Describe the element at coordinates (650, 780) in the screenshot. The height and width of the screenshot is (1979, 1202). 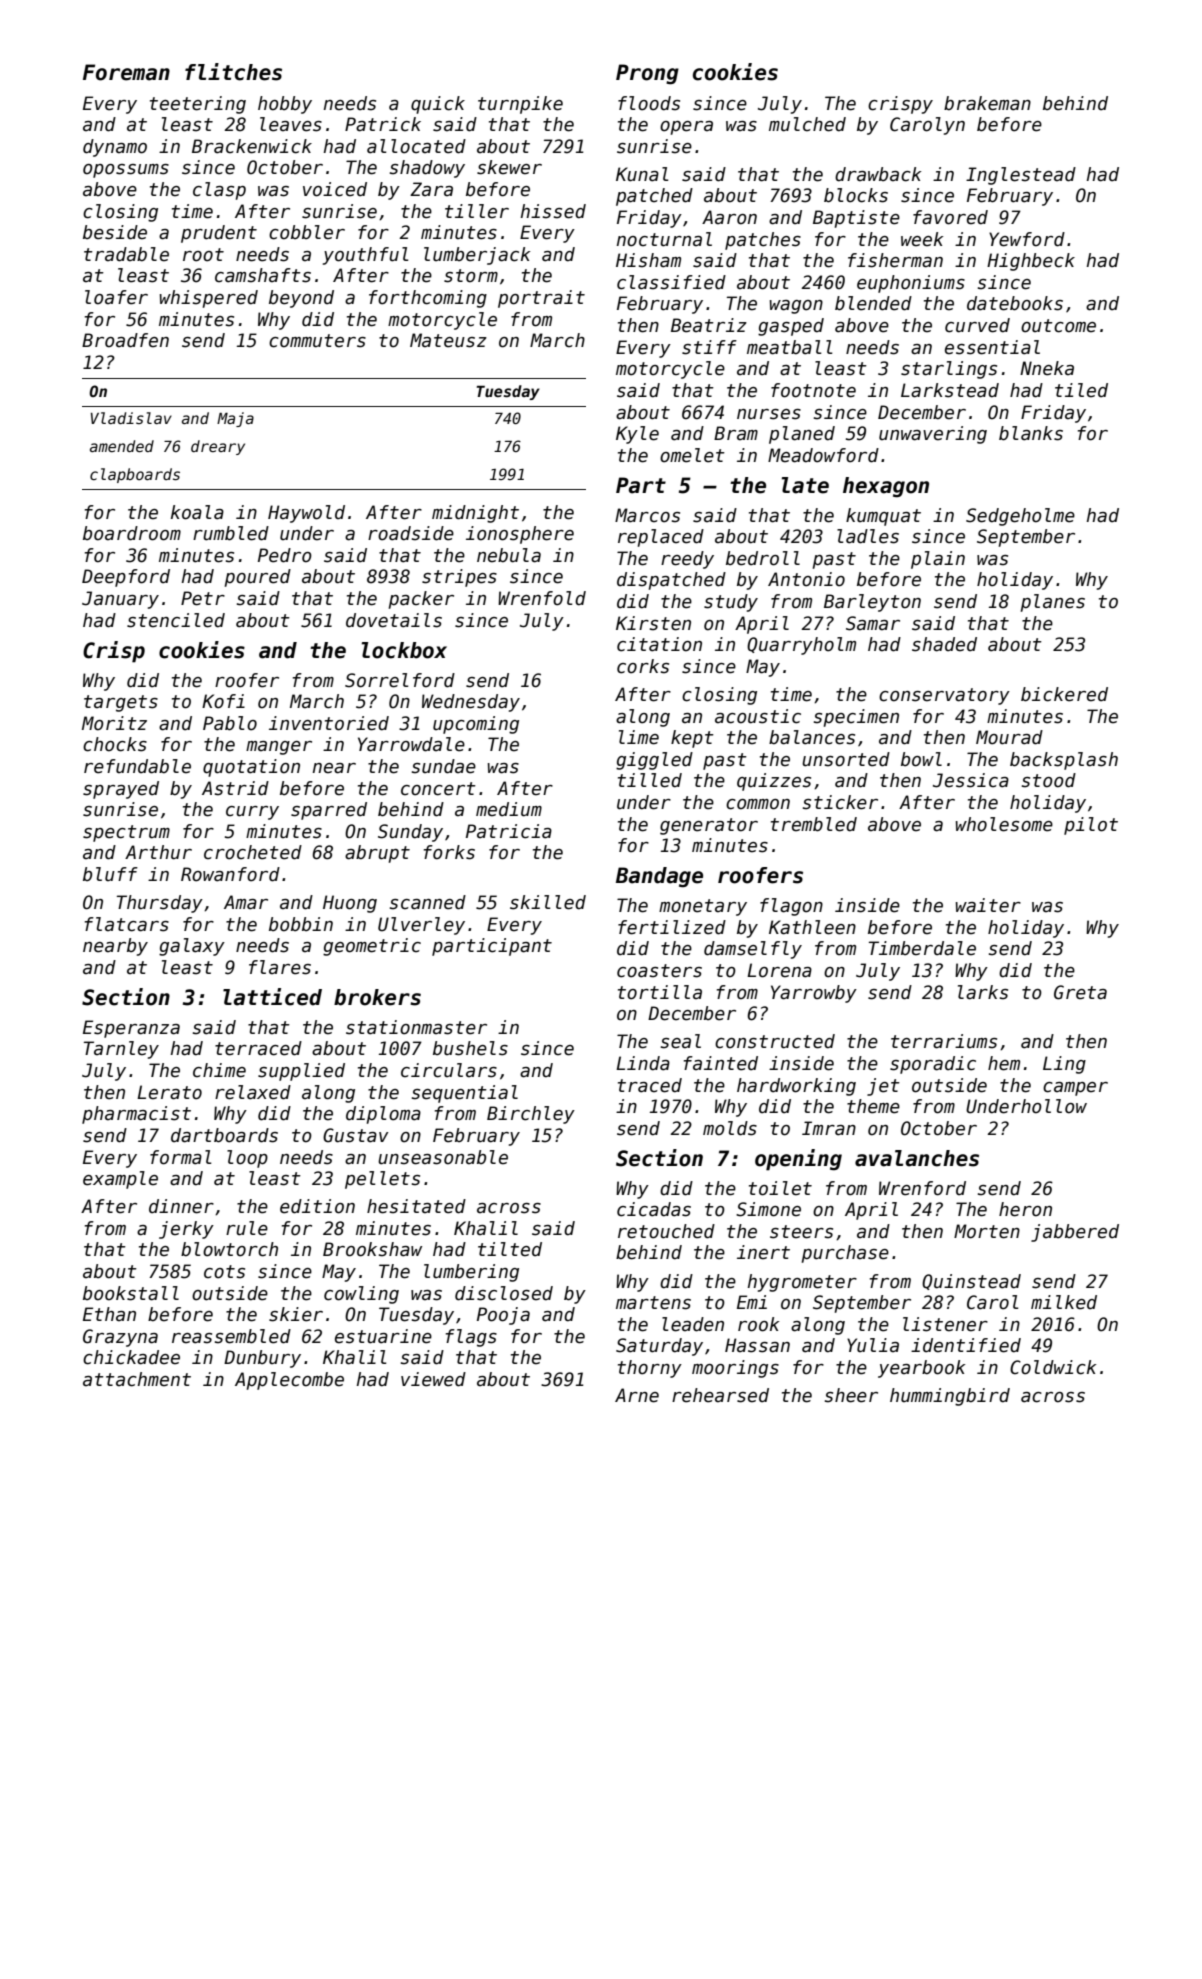
I see `tilled` at that location.
